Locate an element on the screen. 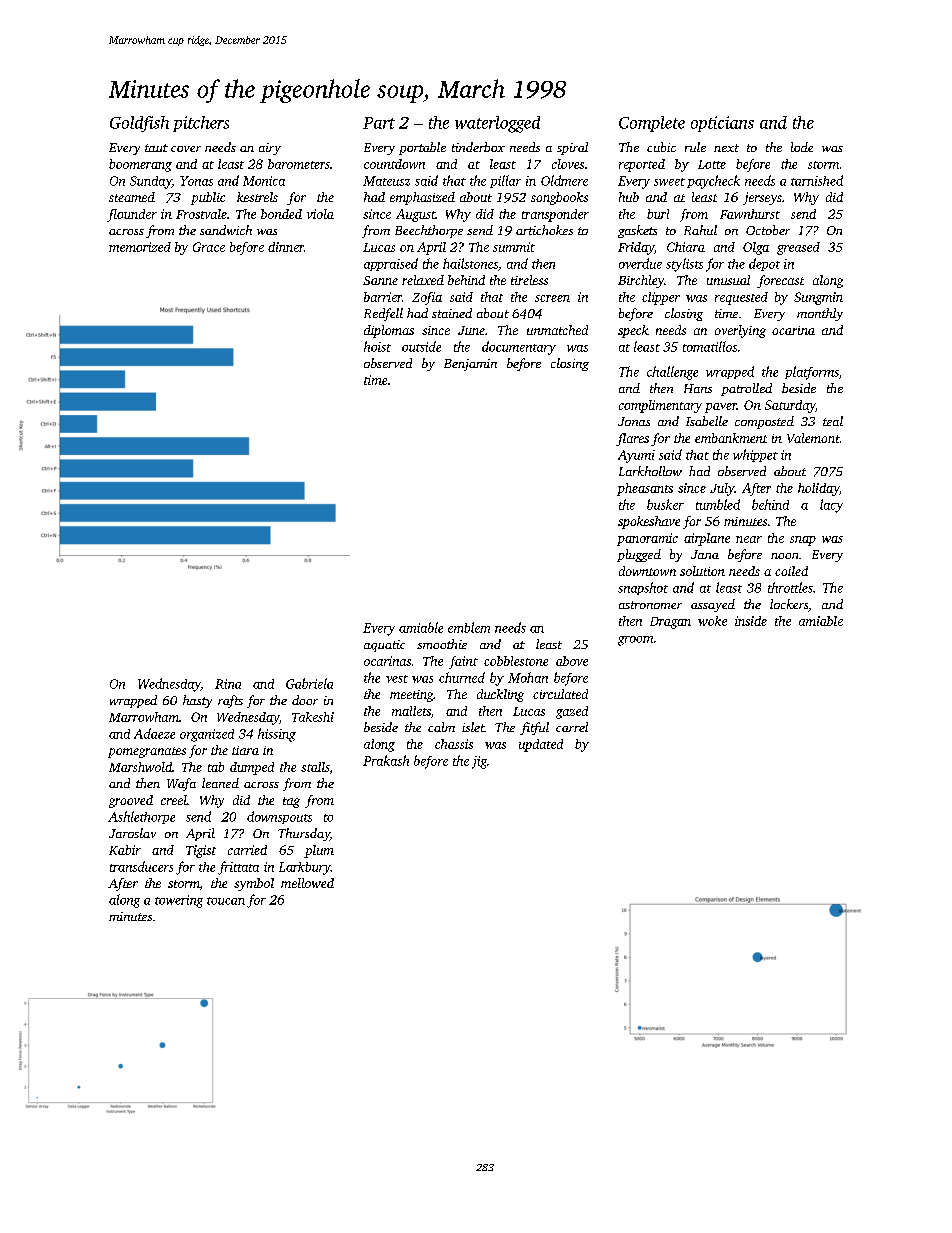 This screenshot has width=952, height=1233. jerseys is located at coordinates (762, 198).
